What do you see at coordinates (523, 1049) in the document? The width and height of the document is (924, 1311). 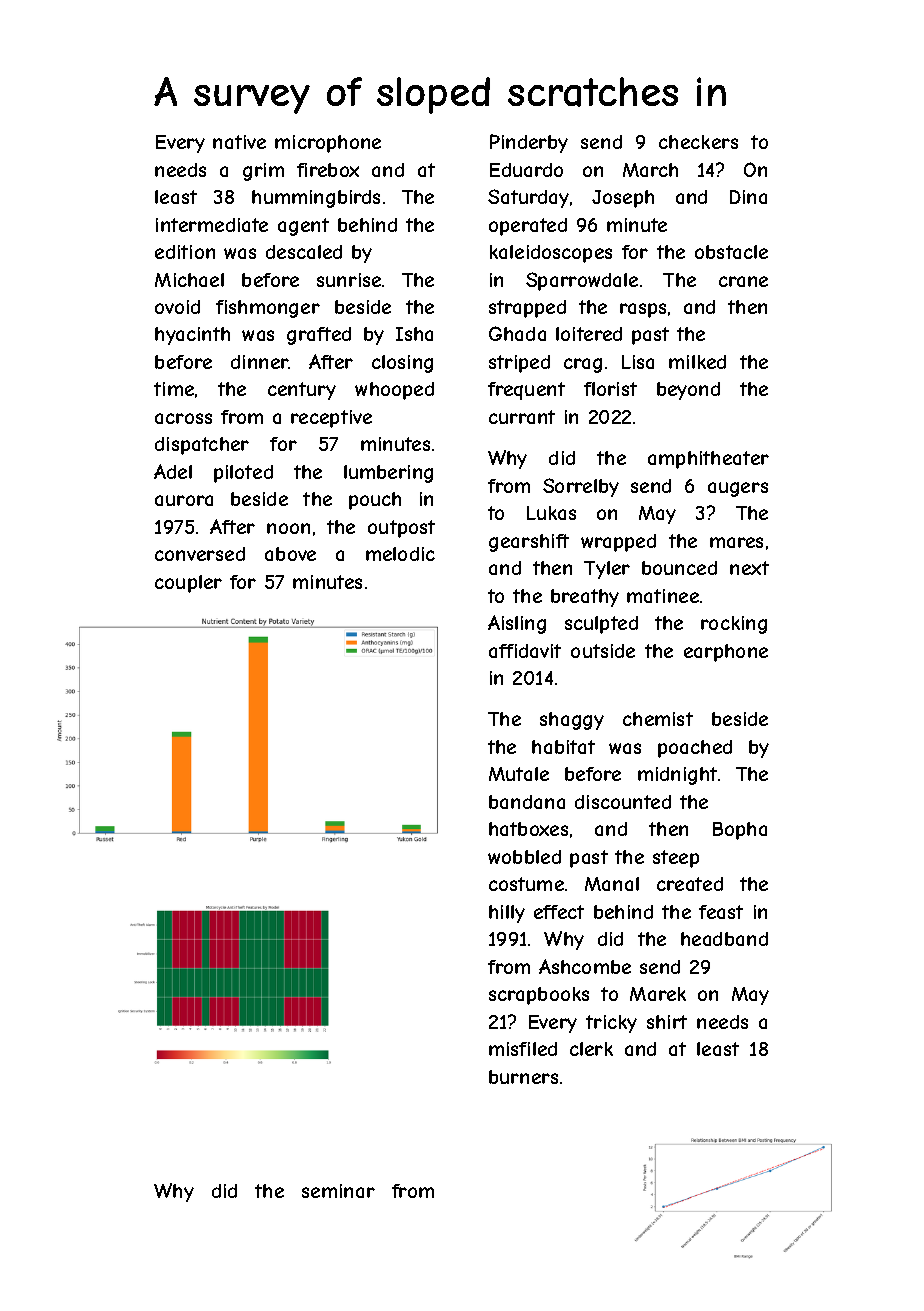 I see `misfiled` at bounding box center [523, 1049].
